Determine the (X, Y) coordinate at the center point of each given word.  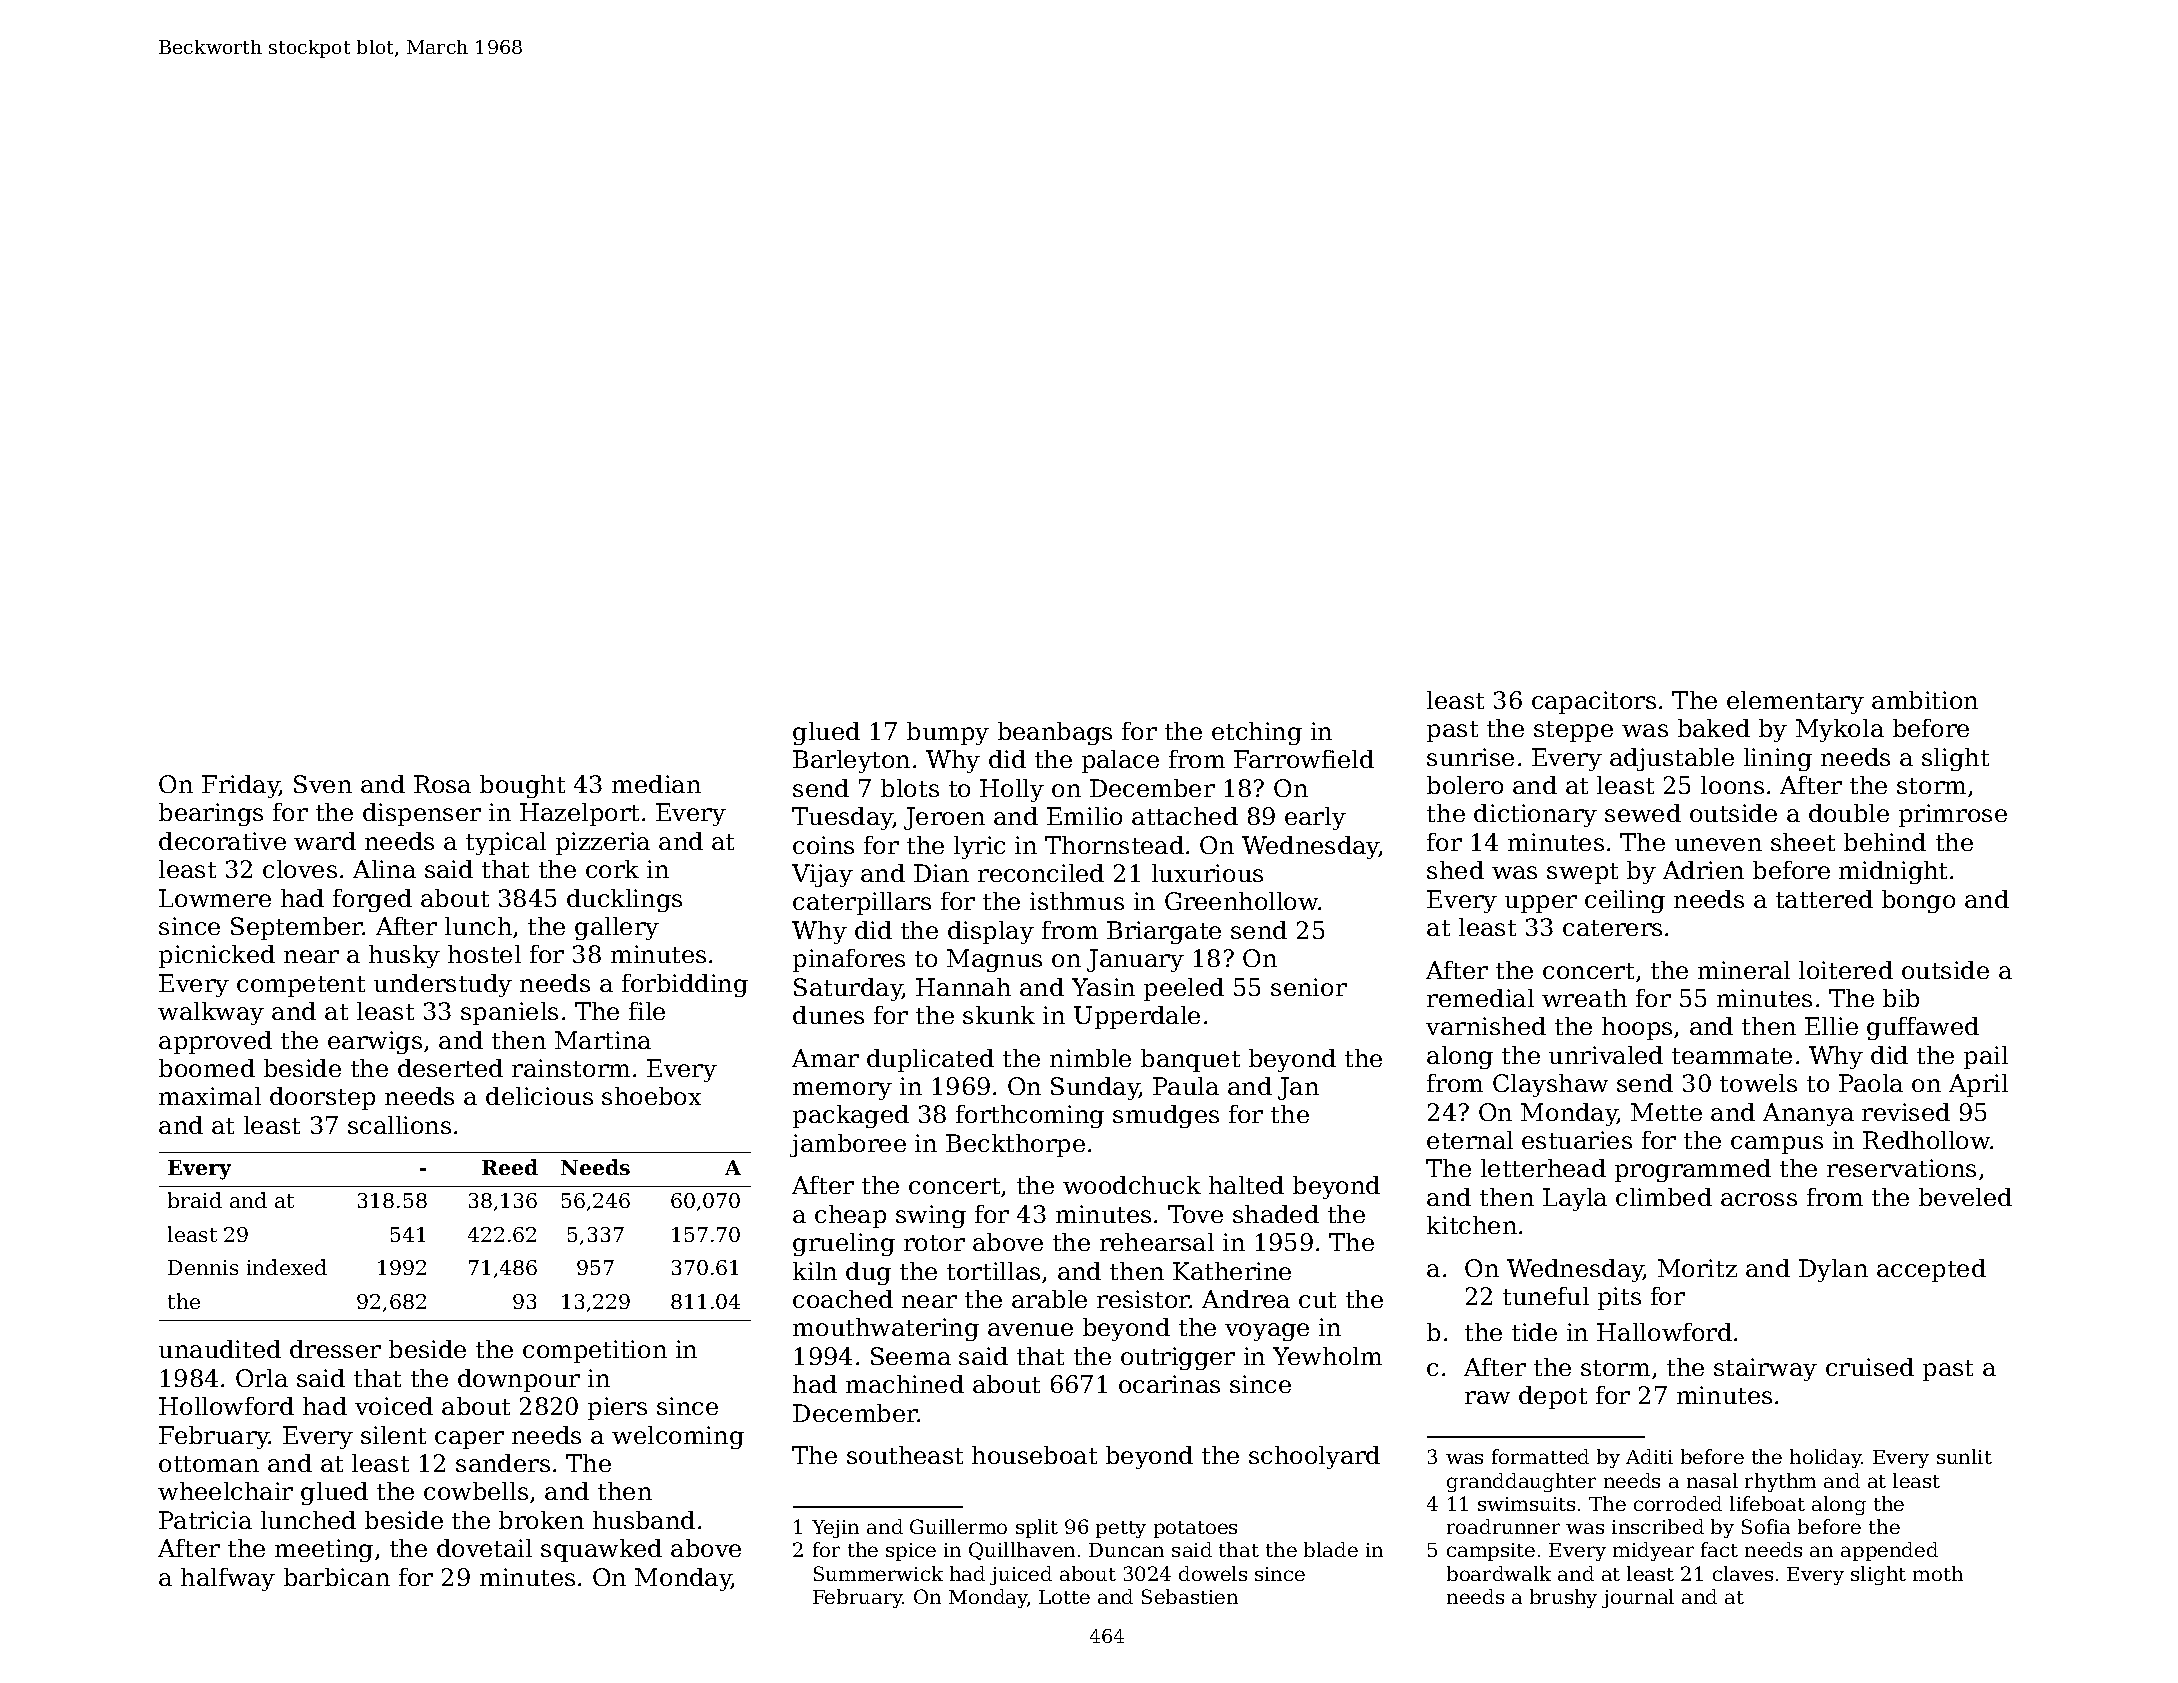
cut (1317, 1300)
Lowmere (215, 898)
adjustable (1672, 759)
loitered (1846, 970)
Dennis (203, 1267)
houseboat (1034, 1455)
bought (522, 786)
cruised (1870, 1367)
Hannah (963, 987)
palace (1120, 761)
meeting (324, 1550)
